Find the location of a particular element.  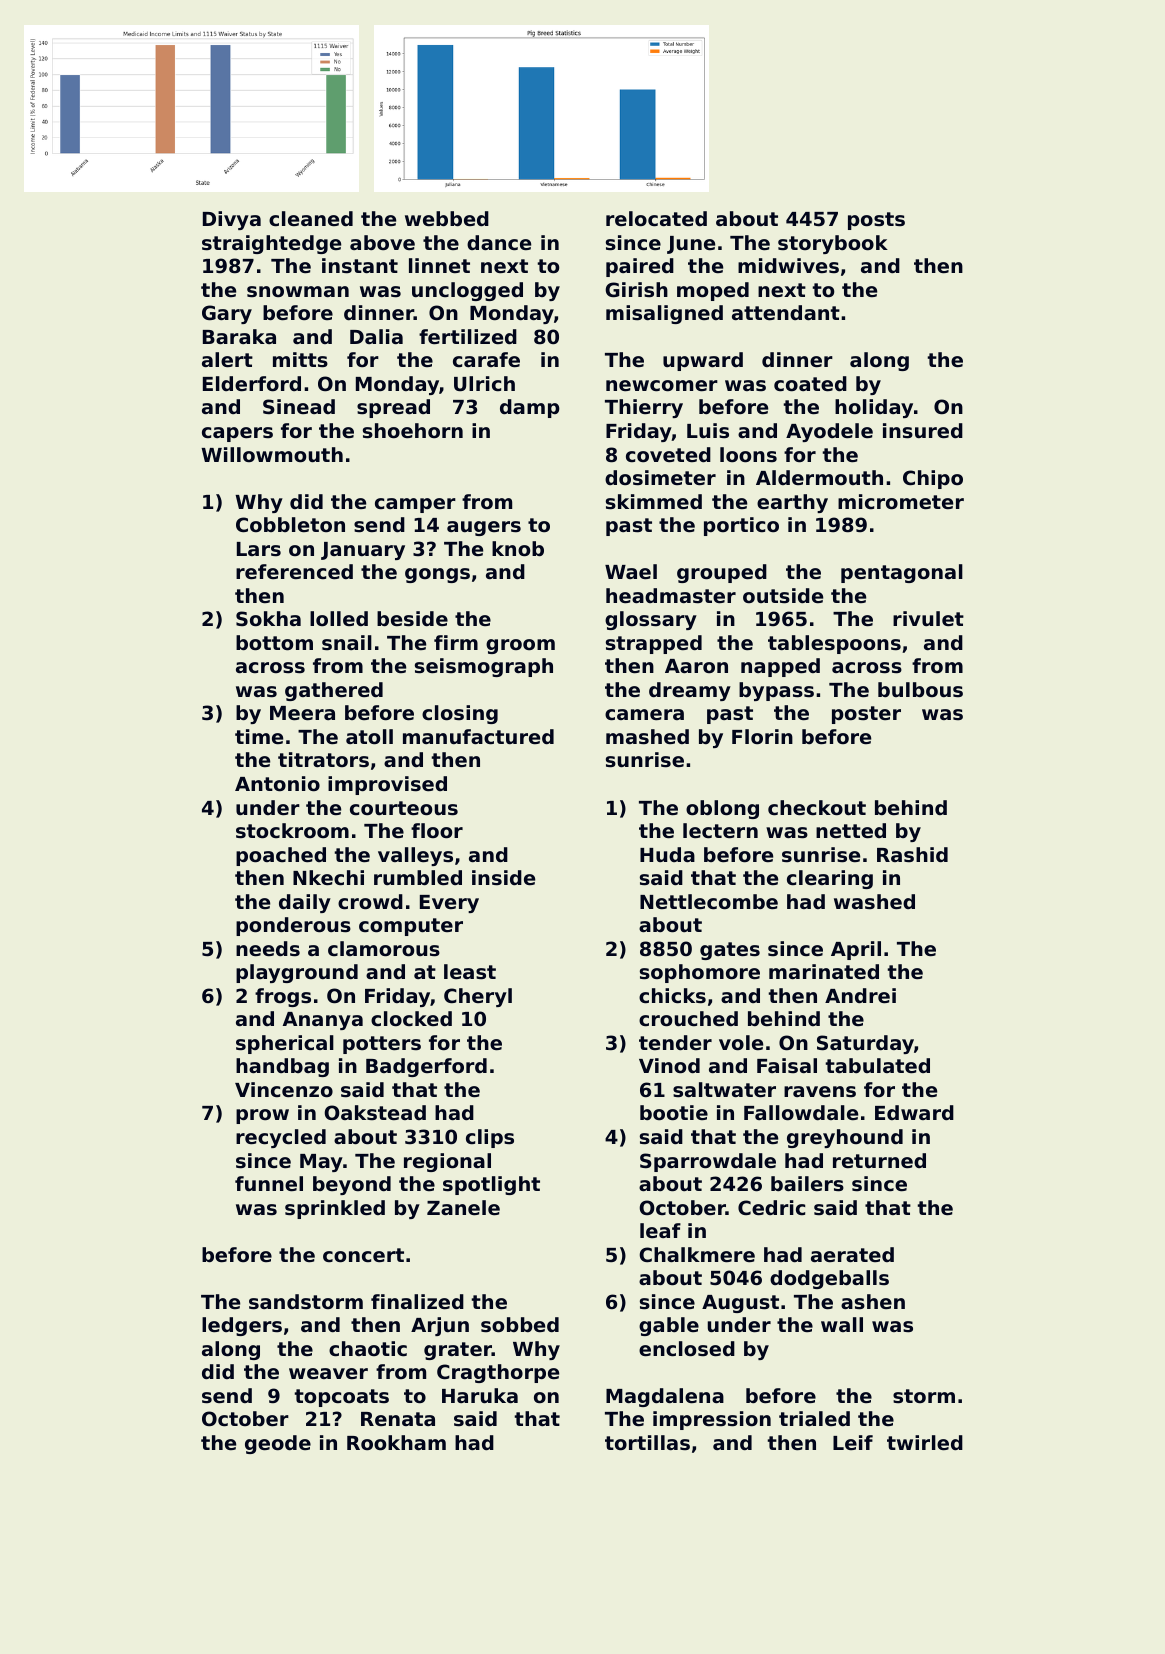

poster is located at coordinates (866, 715).
